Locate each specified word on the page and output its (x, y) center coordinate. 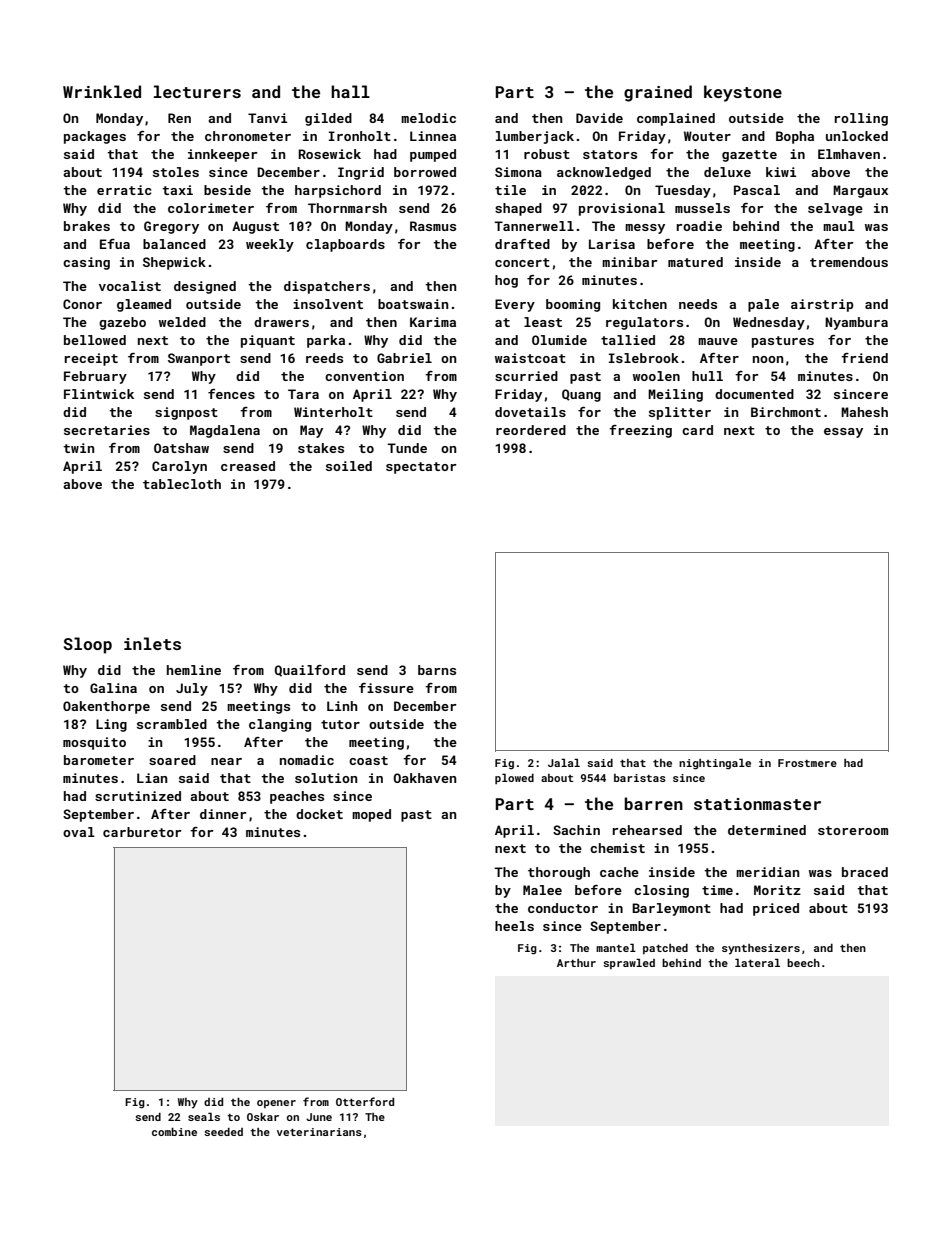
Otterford (365, 1101)
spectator (421, 468)
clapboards (345, 245)
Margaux (860, 191)
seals (204, 1116)
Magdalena (225, 431)
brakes (87, 226)
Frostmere (807, 763)
